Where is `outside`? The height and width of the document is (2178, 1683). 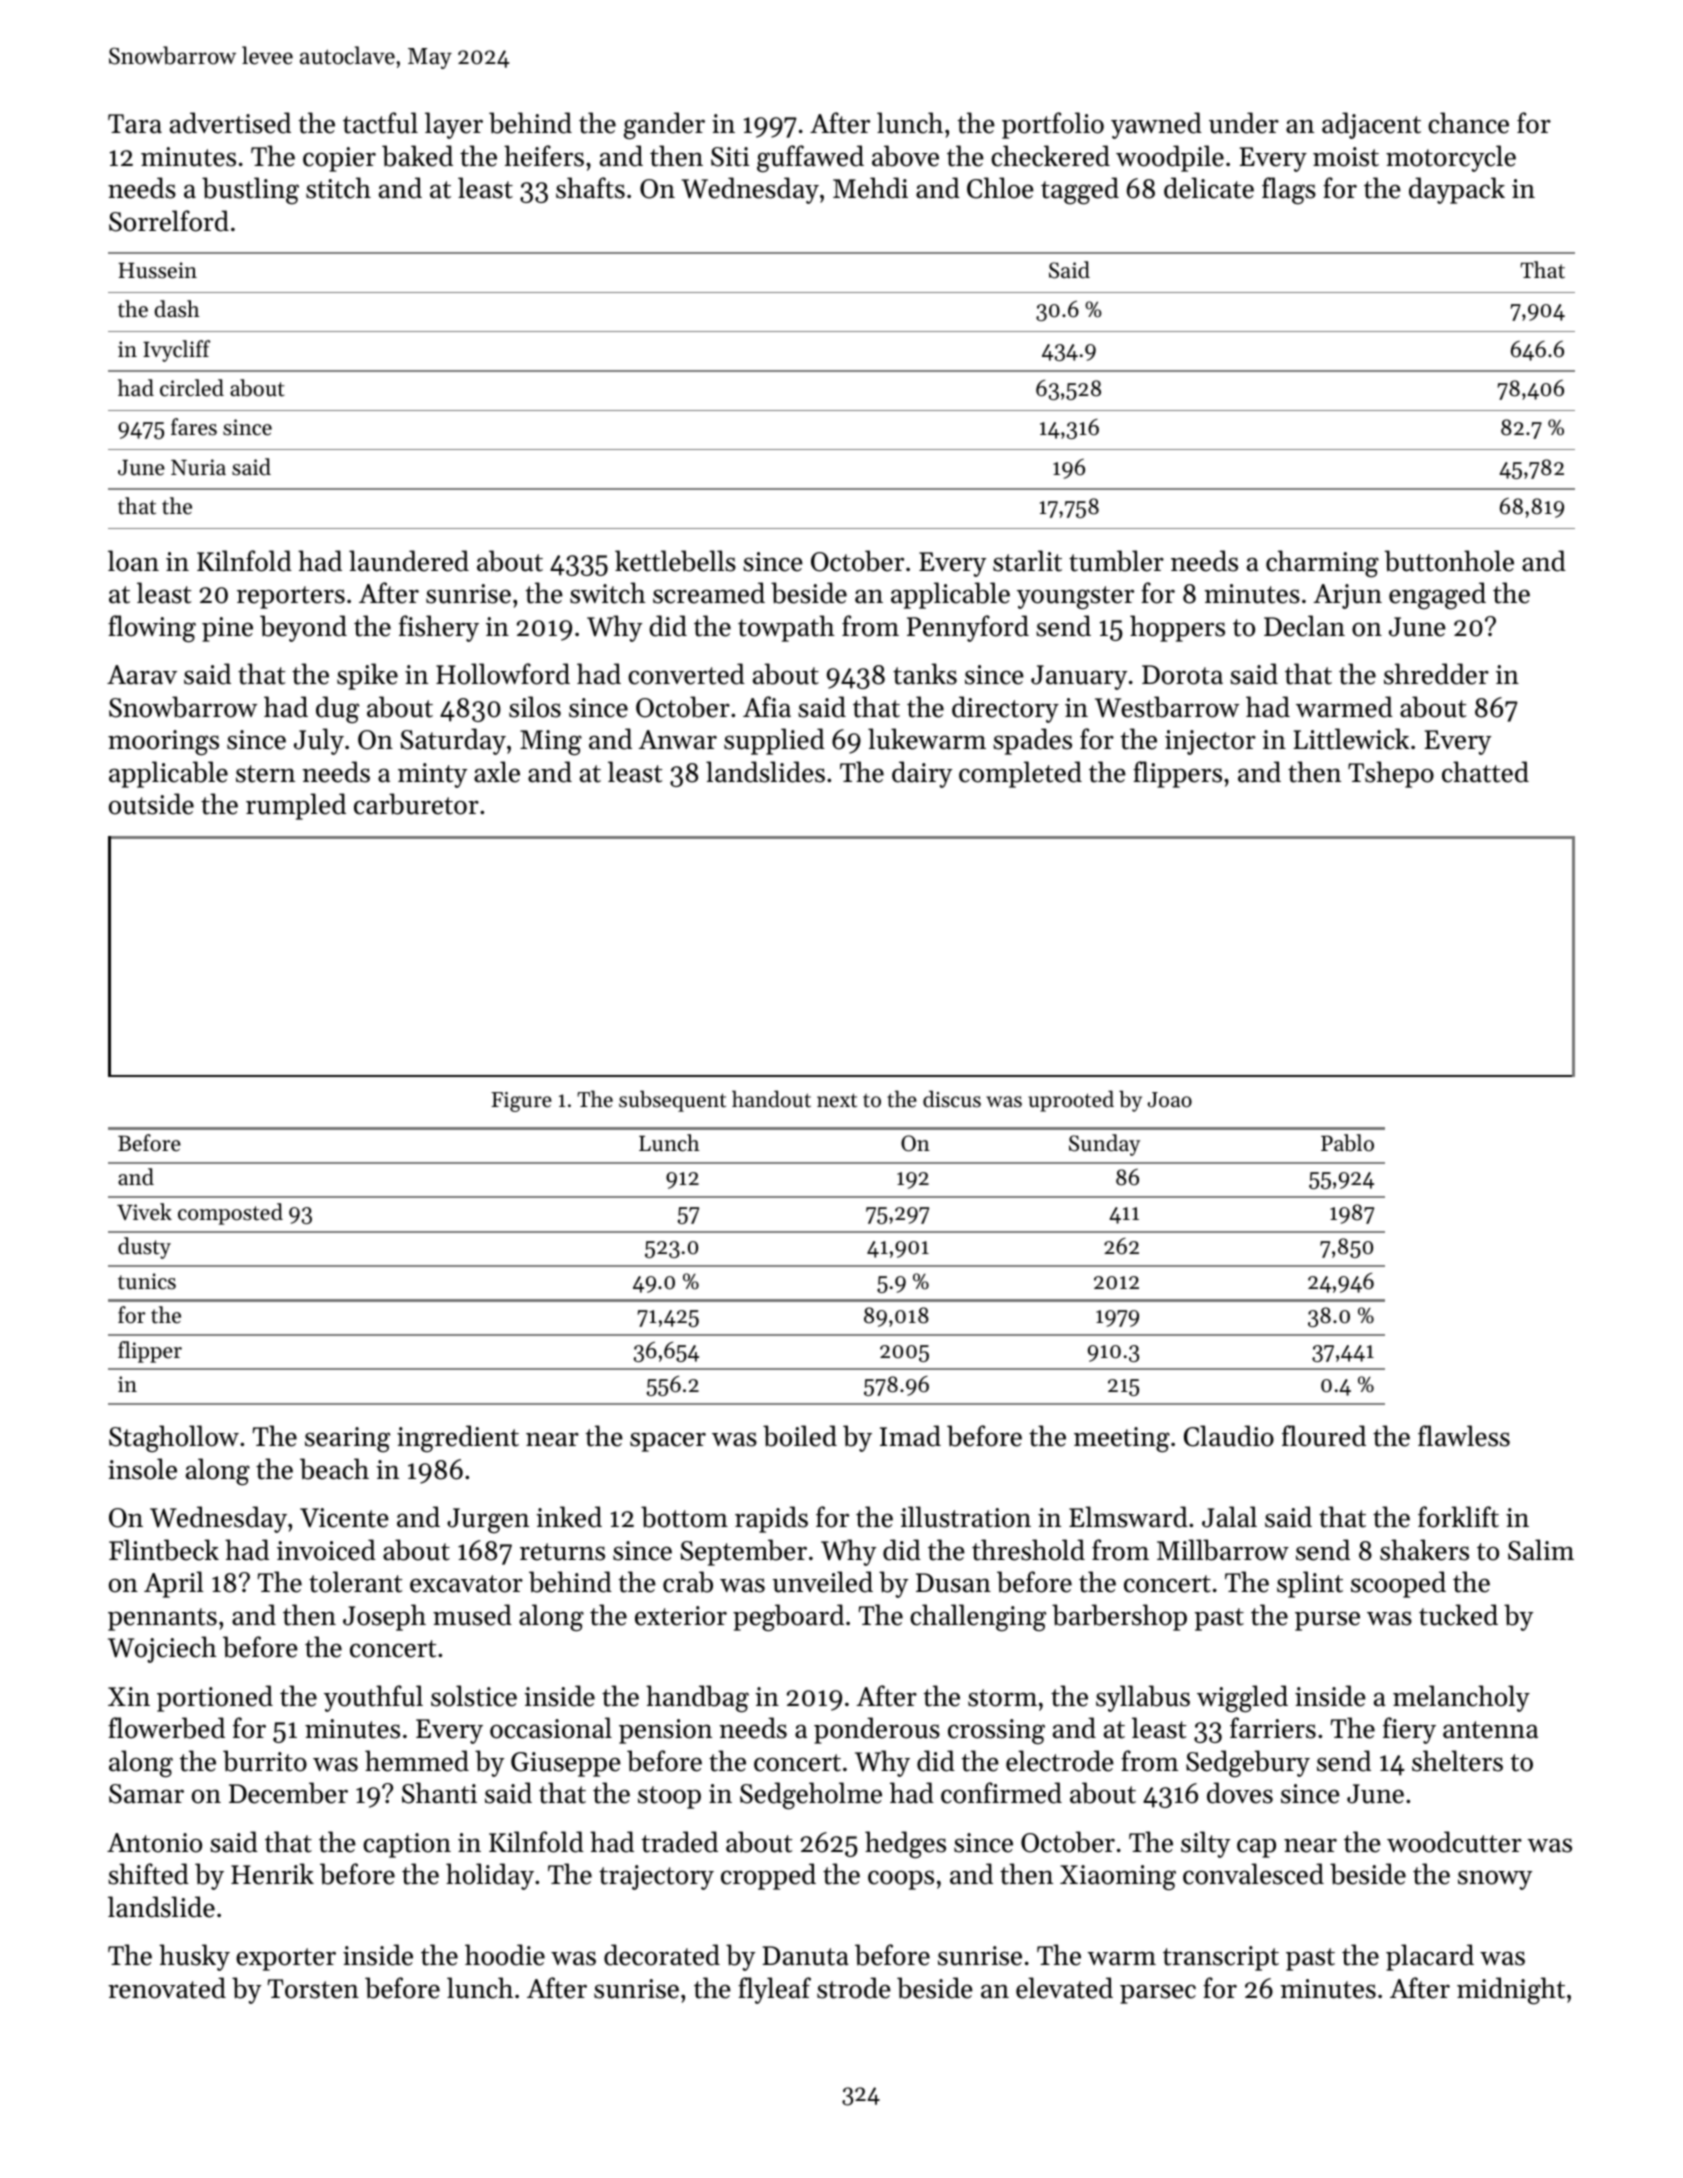 outside is located at coordinates (151, 804).
